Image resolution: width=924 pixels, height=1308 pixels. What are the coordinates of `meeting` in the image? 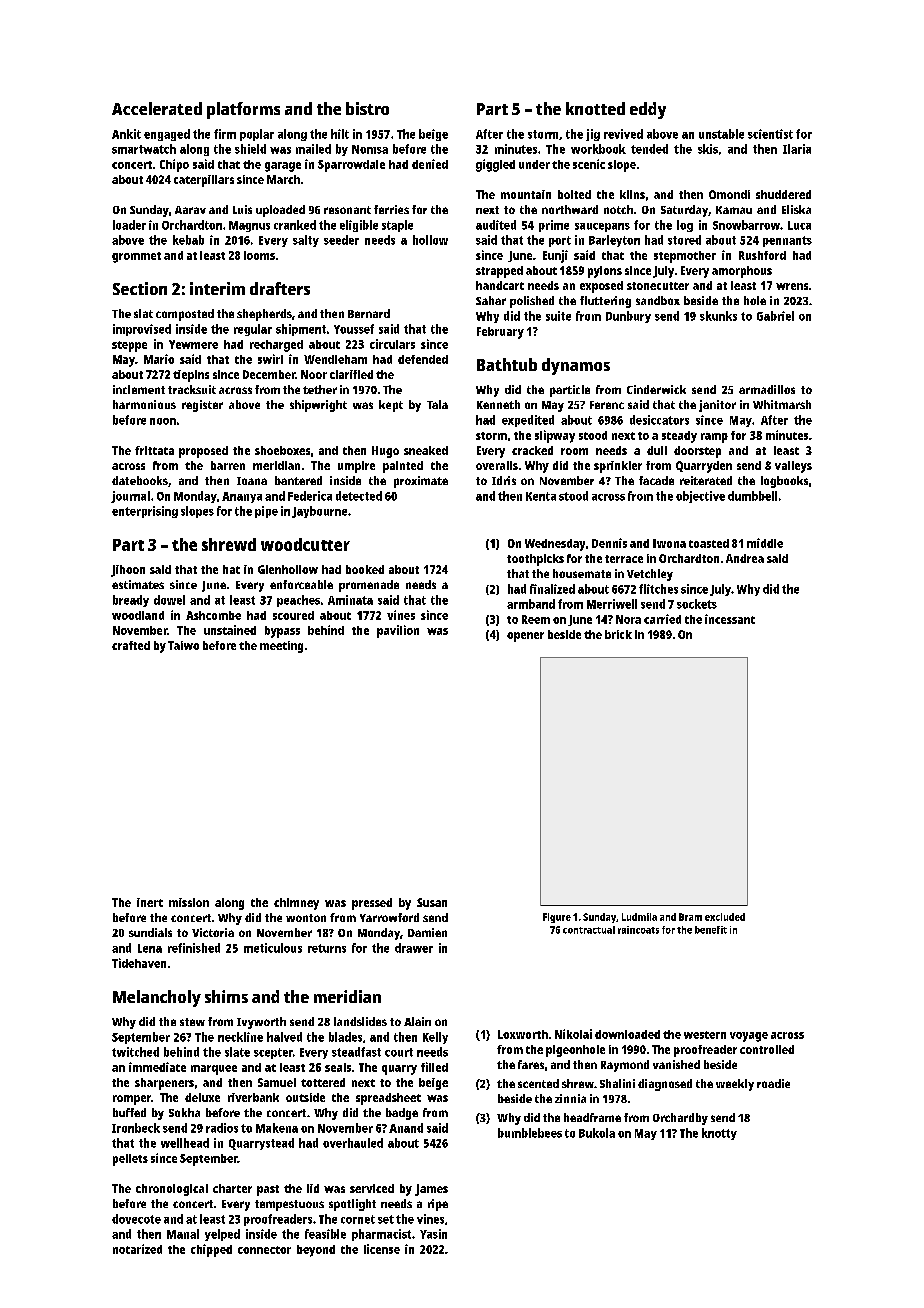 It's located at (281, 647).
